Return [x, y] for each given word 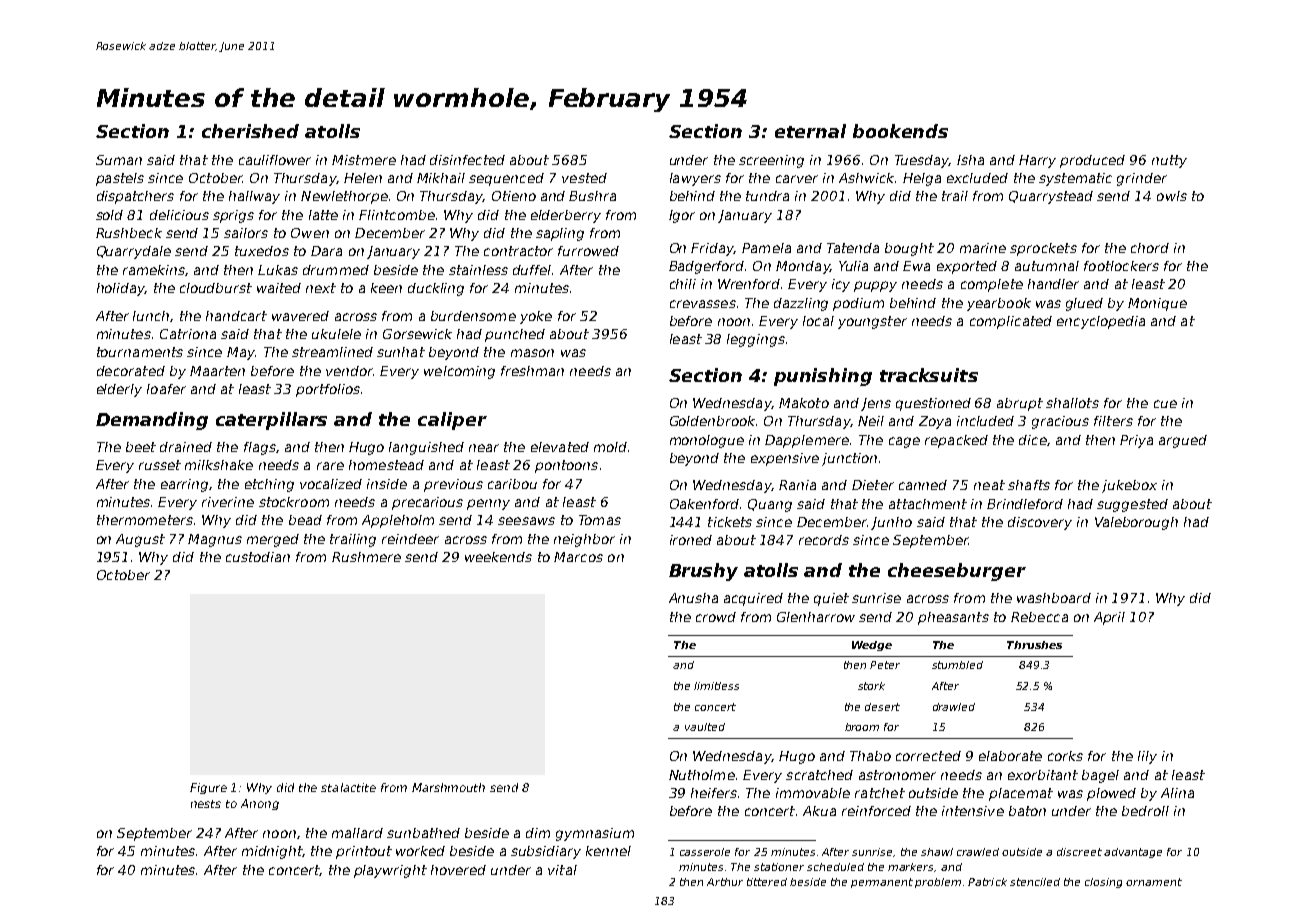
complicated [1011, 322]
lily [1147, 757]
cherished [250, 131]
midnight [272, 852]
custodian [258, 557]
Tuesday [922, 161]
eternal [810, 131]
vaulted [705, 727]
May [241, 353]
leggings [756, 340]
